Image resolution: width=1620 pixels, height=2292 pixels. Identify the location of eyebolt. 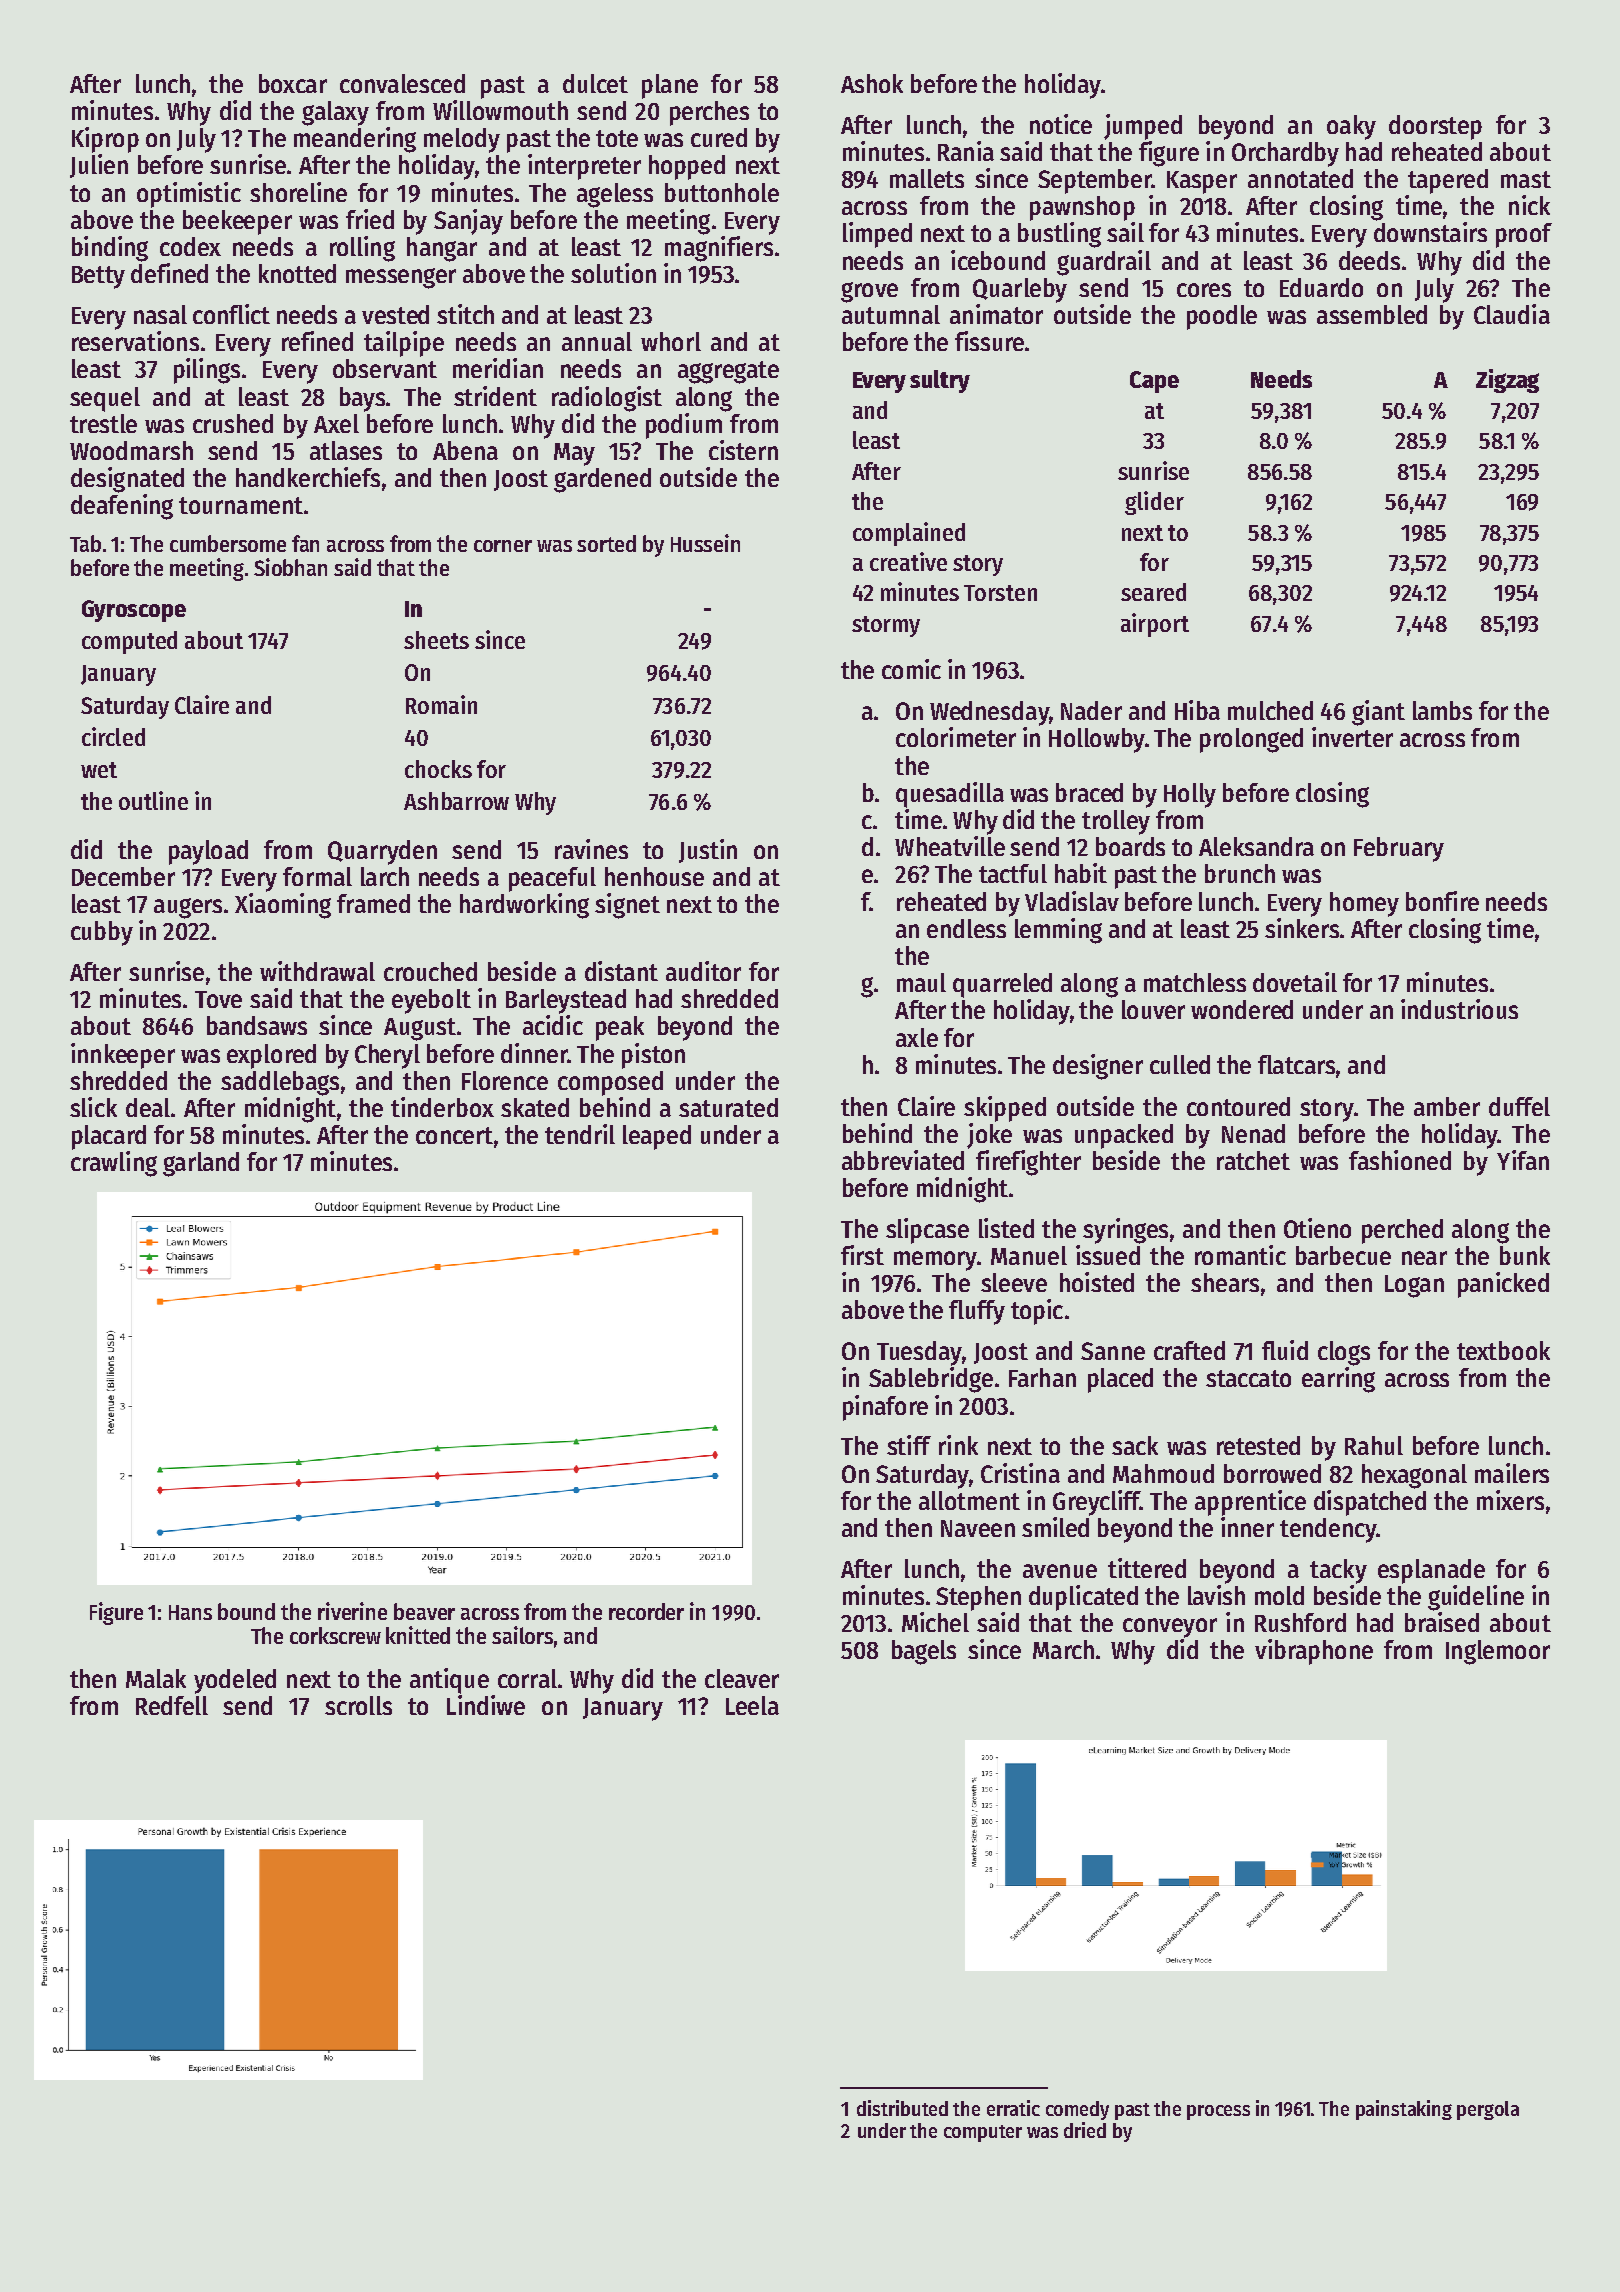
(431, 1001).
